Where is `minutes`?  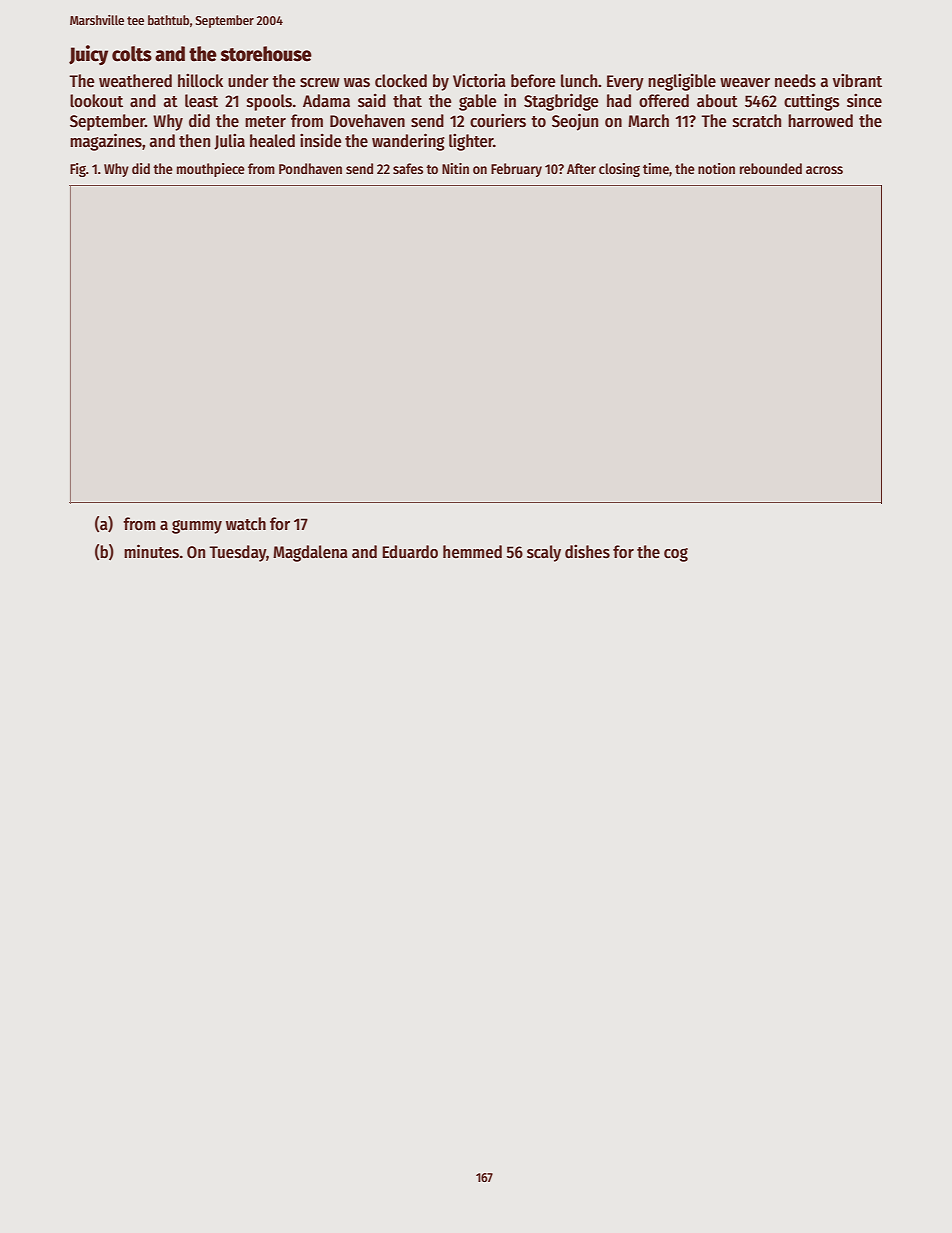
minutes is located at coordinates (151, 551).
